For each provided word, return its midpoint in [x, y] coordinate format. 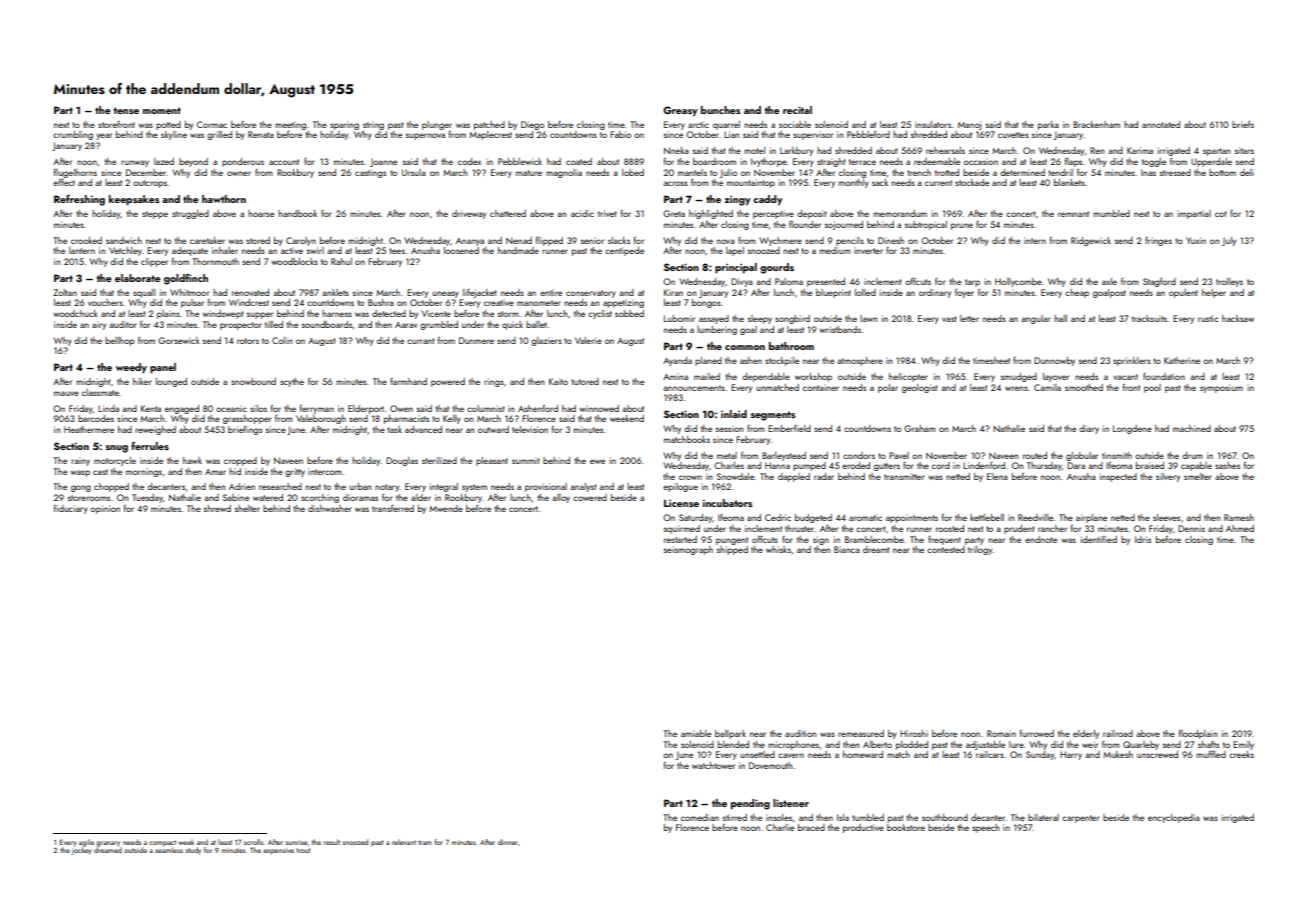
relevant [404, 842]
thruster [800, 528]
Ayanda [677, 361]
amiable [696, 733]
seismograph [688, 550]
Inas [1148, 172]
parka [1048, 125]
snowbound [253, 381]
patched [489, 125]
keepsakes [134, 200]
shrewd [217, 508]
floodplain [1198, 734]
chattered [508, 213]
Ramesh [1239, 517]
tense [126, 110]
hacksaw [1238, 318]
